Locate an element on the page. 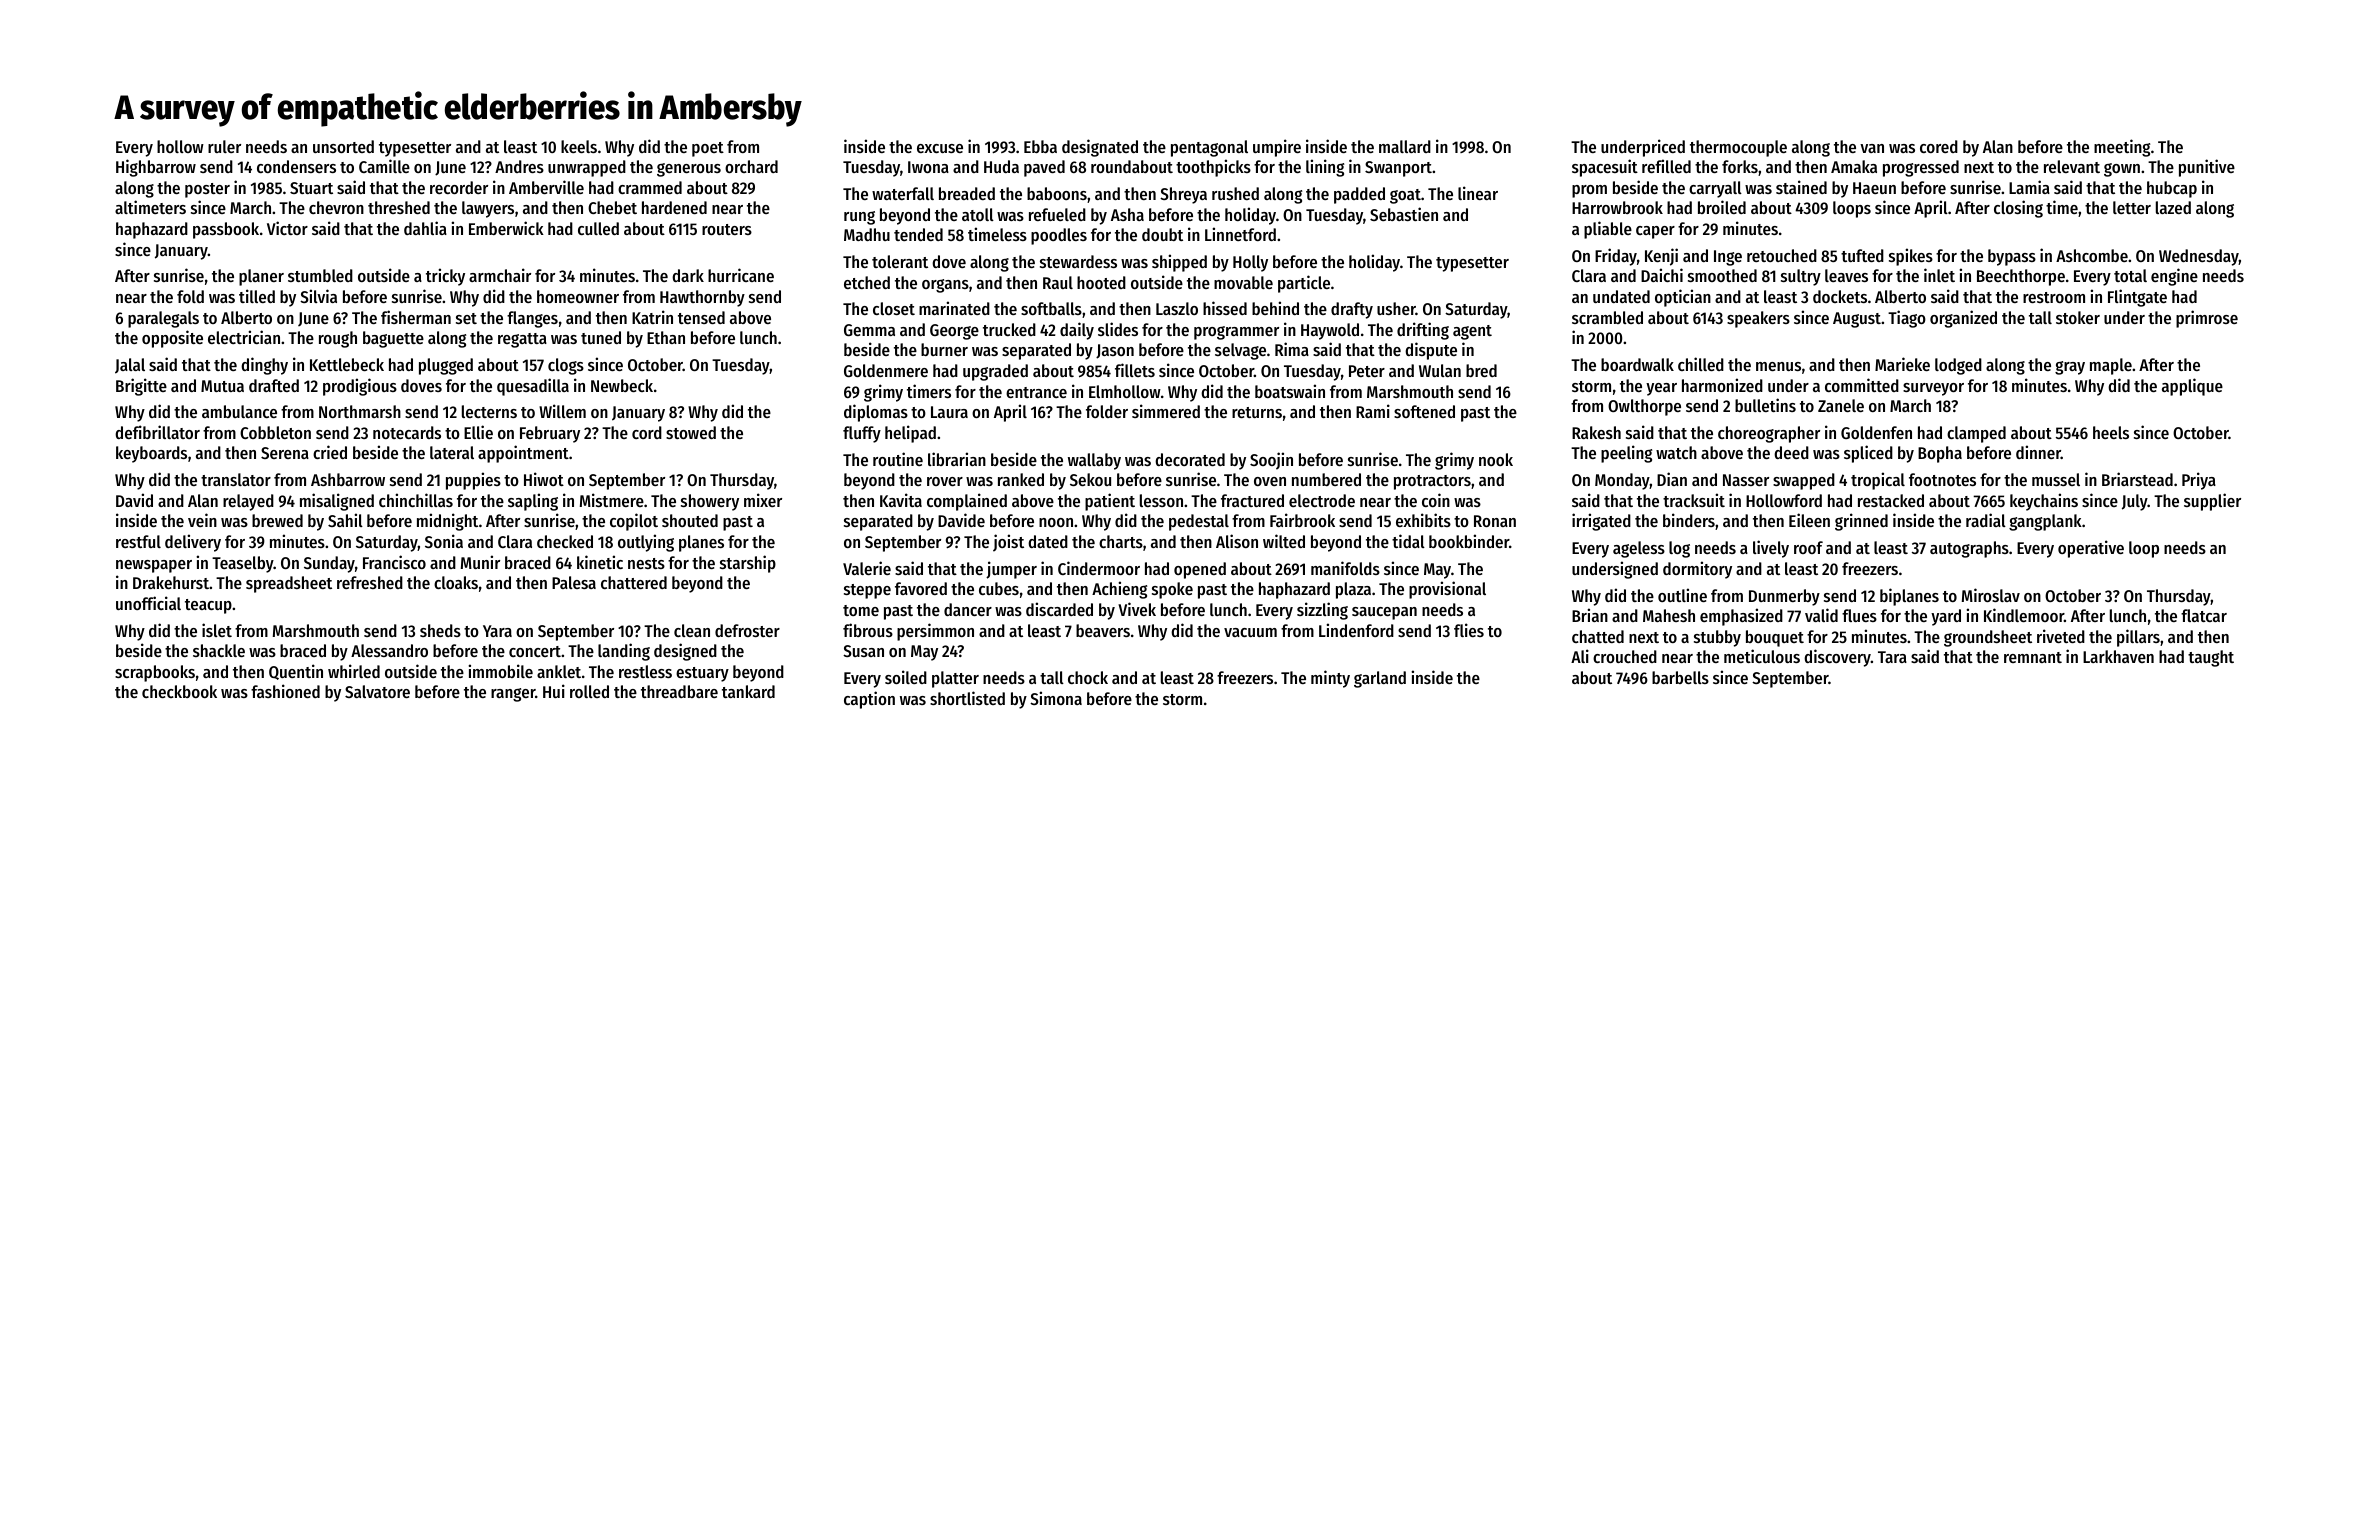 This page has height=1528, width=2361. meeting is located at coordinates (2122, 148).
